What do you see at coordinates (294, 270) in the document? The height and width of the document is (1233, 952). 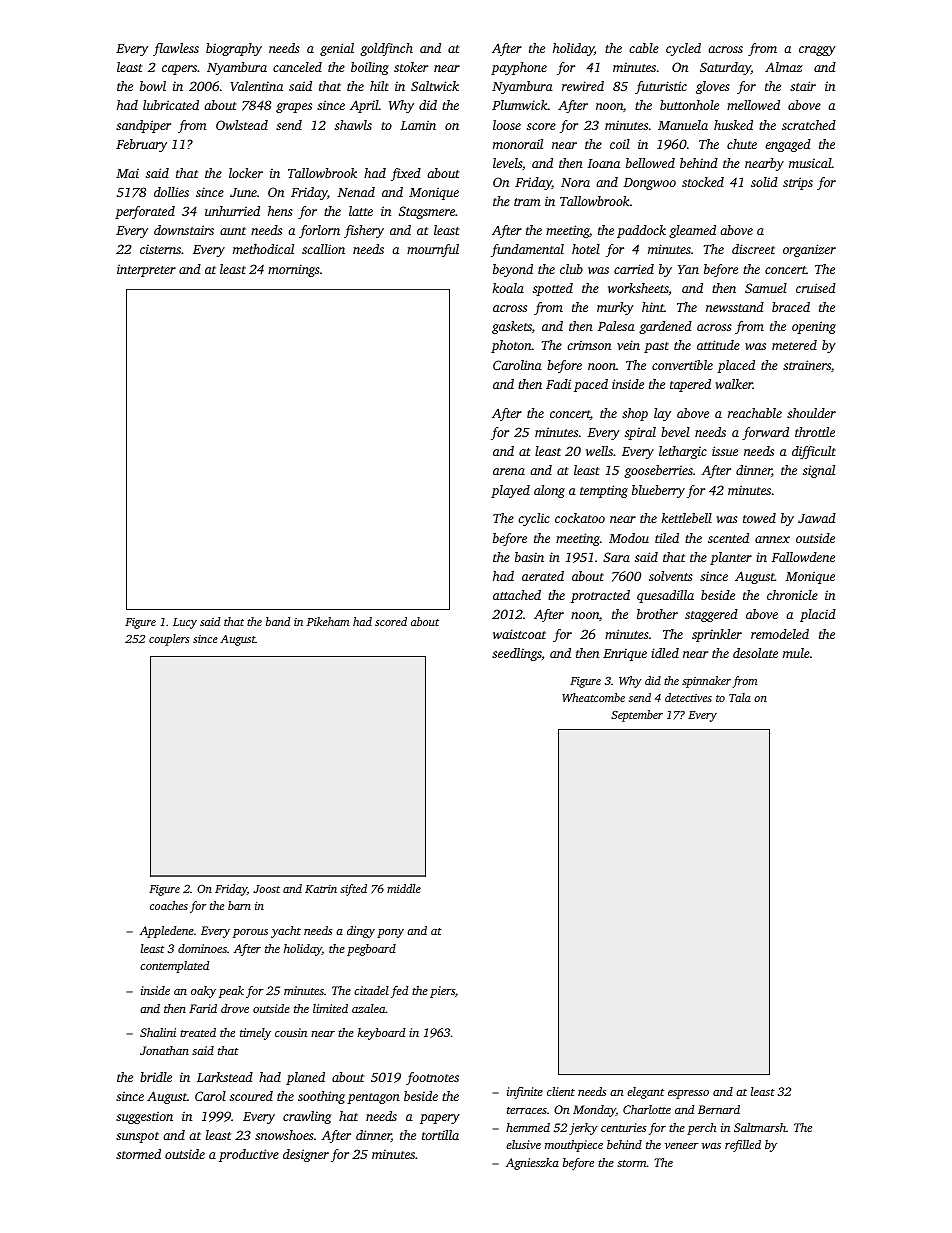 I see `mornings` at bounding box center [294, 270].
